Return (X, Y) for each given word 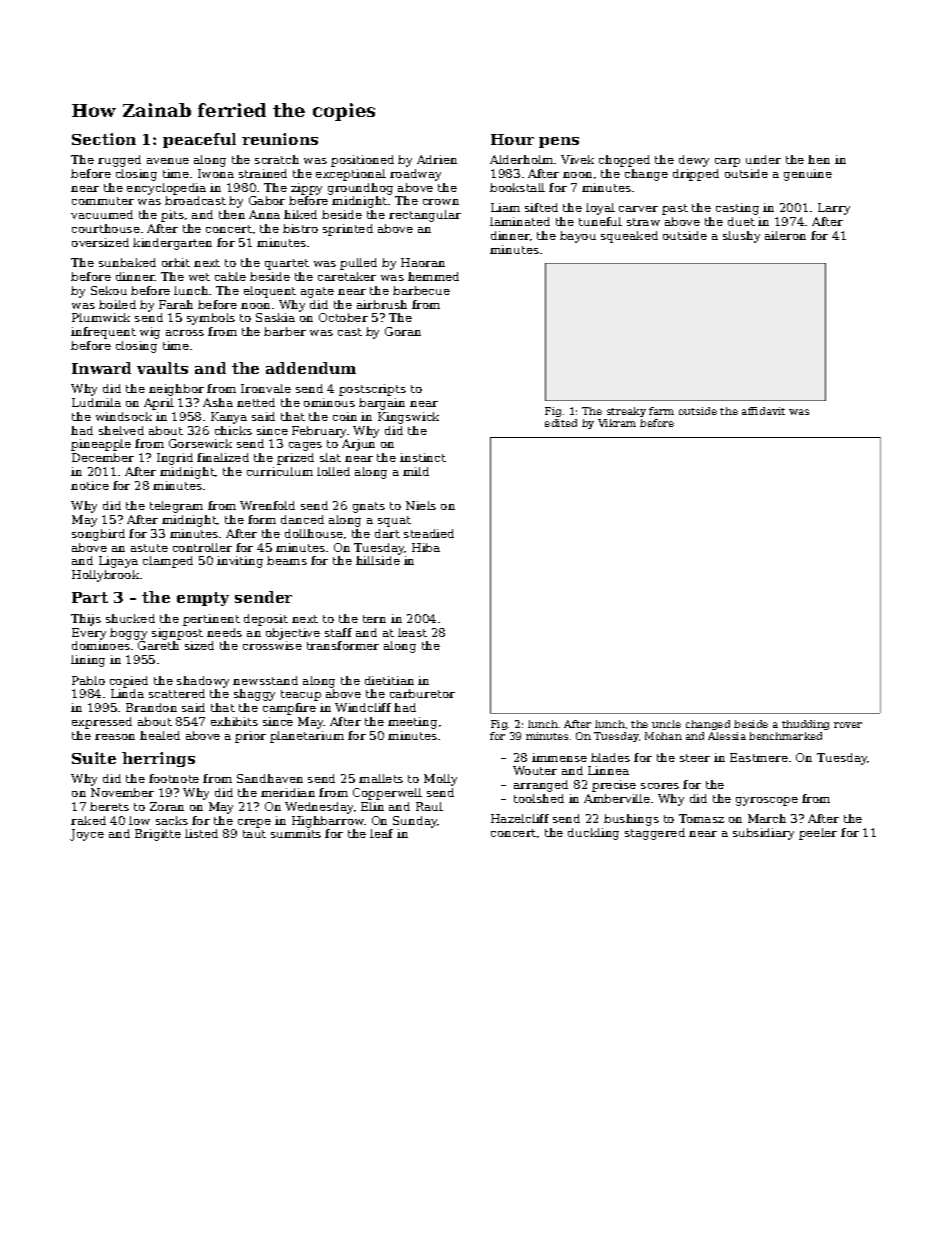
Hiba (426, 547)
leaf (381, 833)
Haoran (423, 262)
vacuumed (102, 214)
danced (302, 519)
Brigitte (158, 835)
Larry (834, 209)
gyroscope (767, 801)
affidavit (763, 411)
